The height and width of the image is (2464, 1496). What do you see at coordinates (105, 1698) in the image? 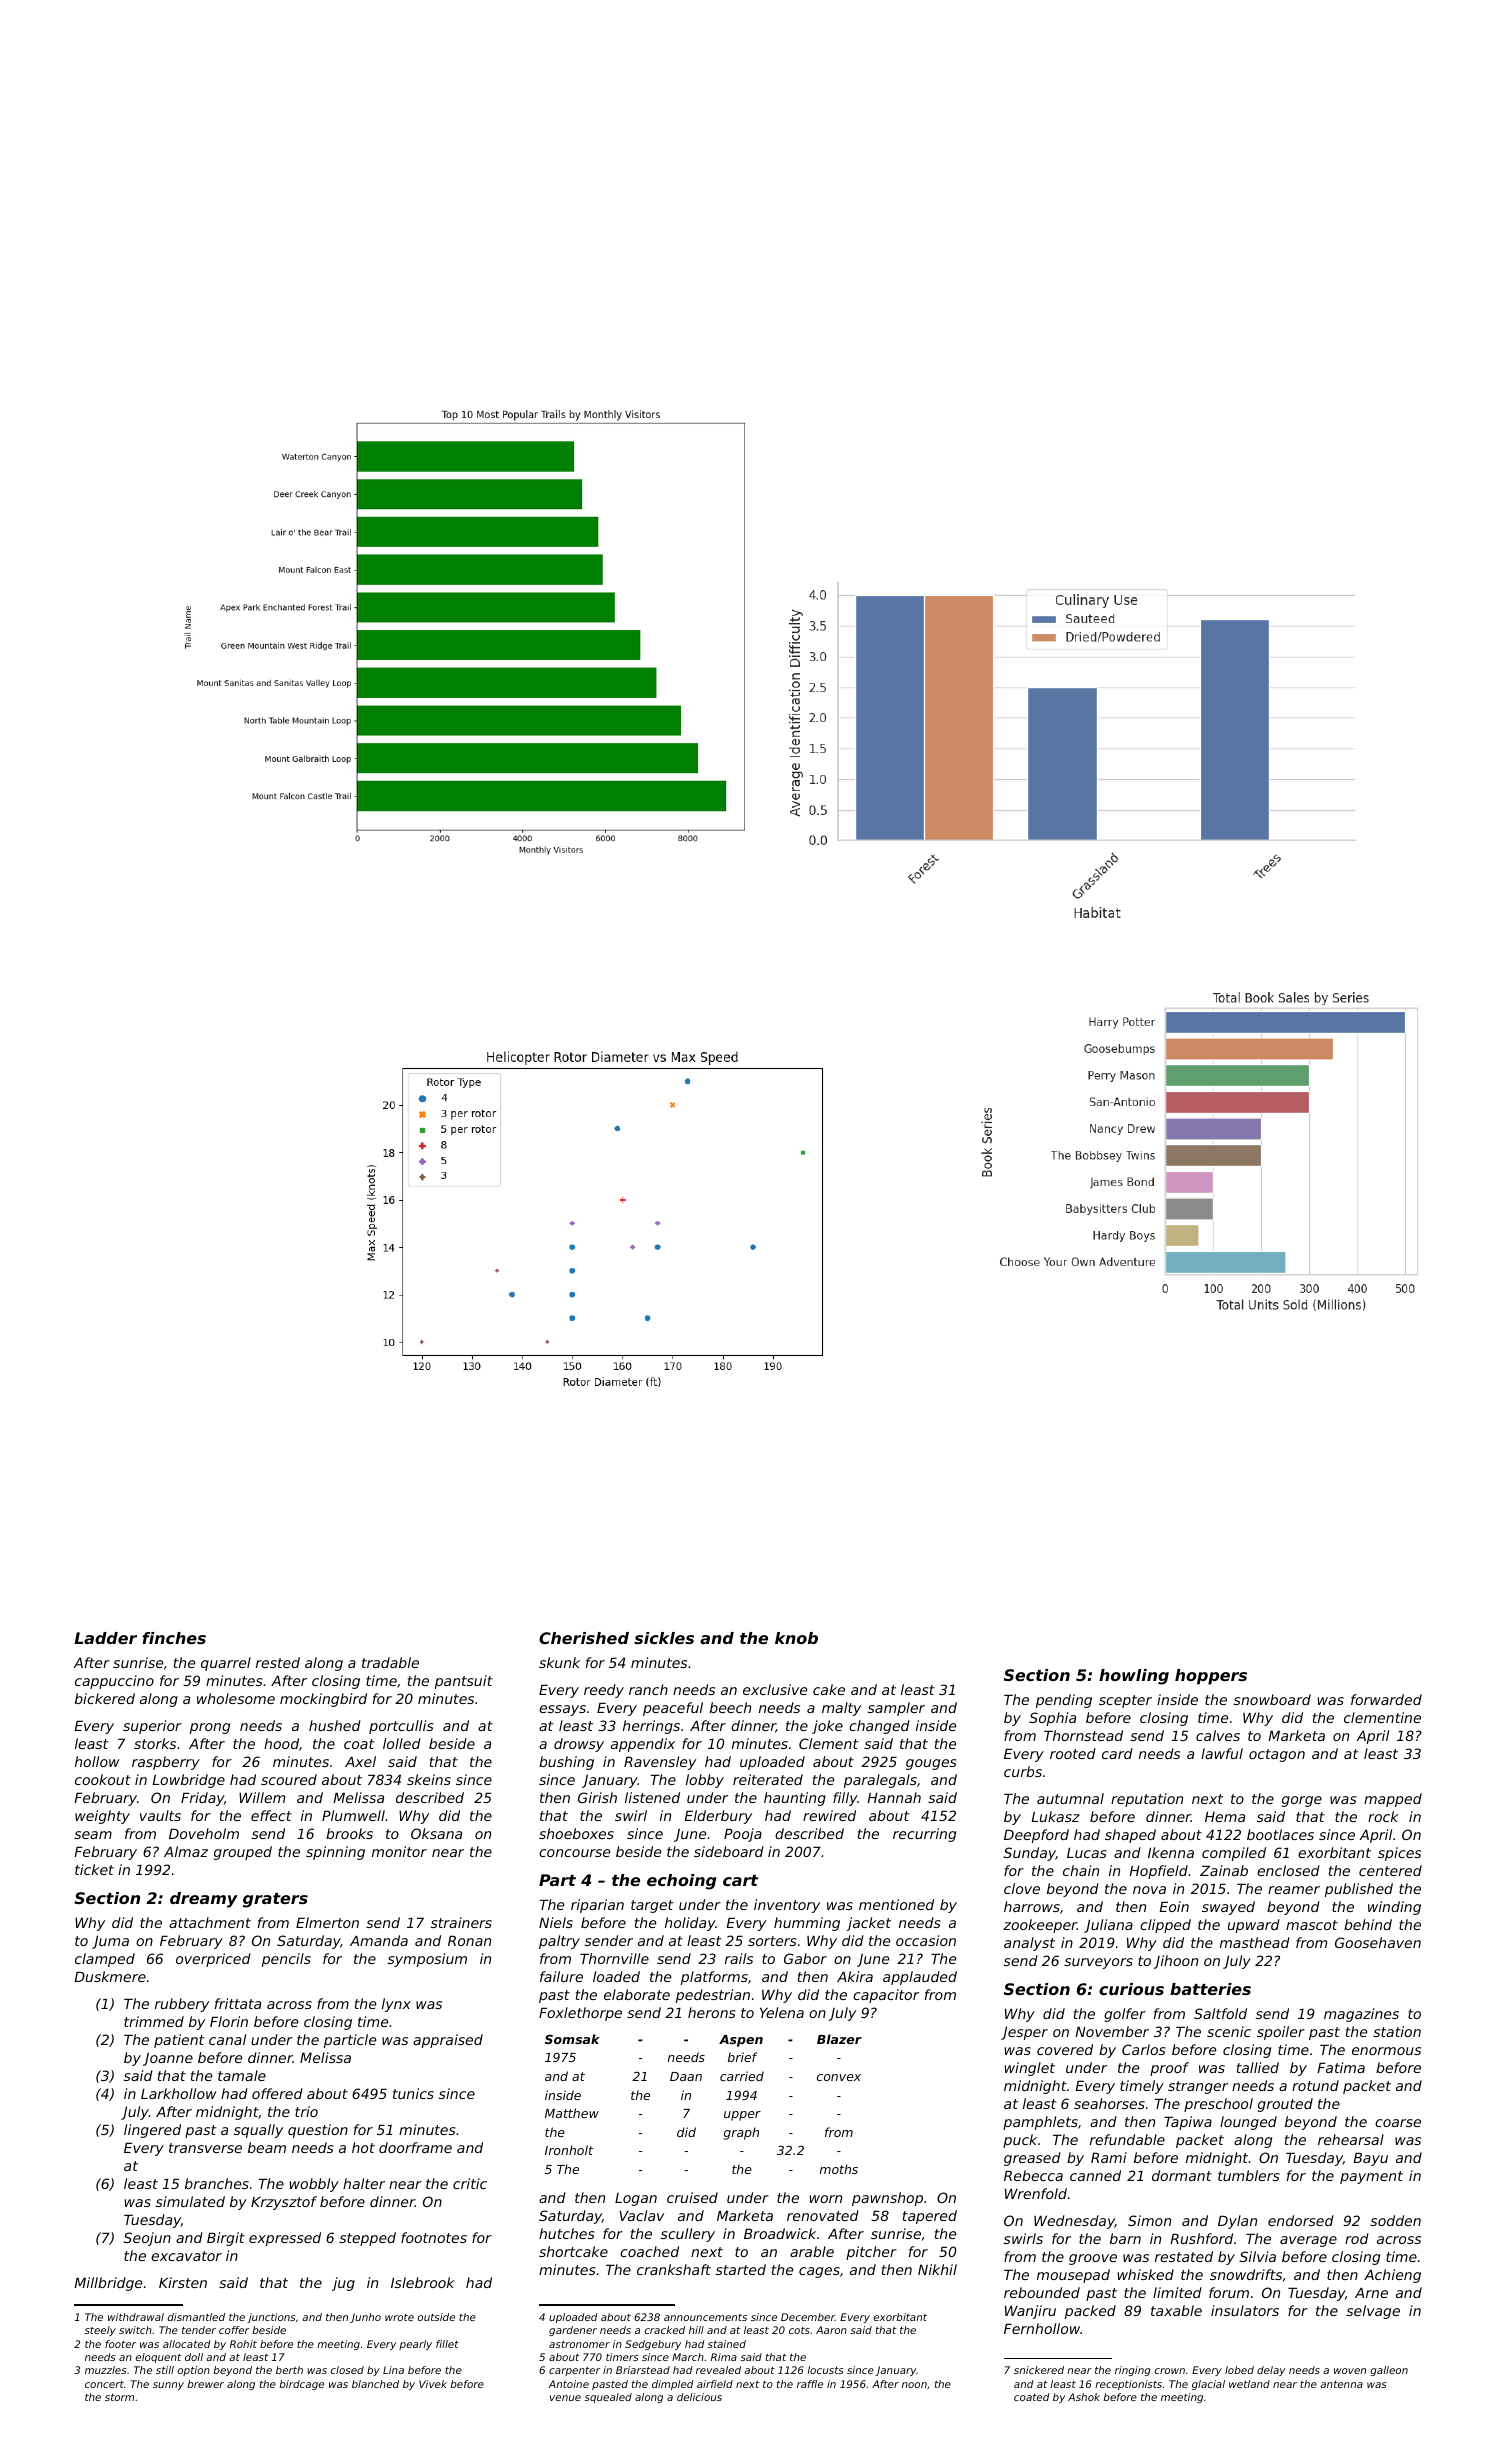
I see `bickered` at bounding box center [105, 1698].
